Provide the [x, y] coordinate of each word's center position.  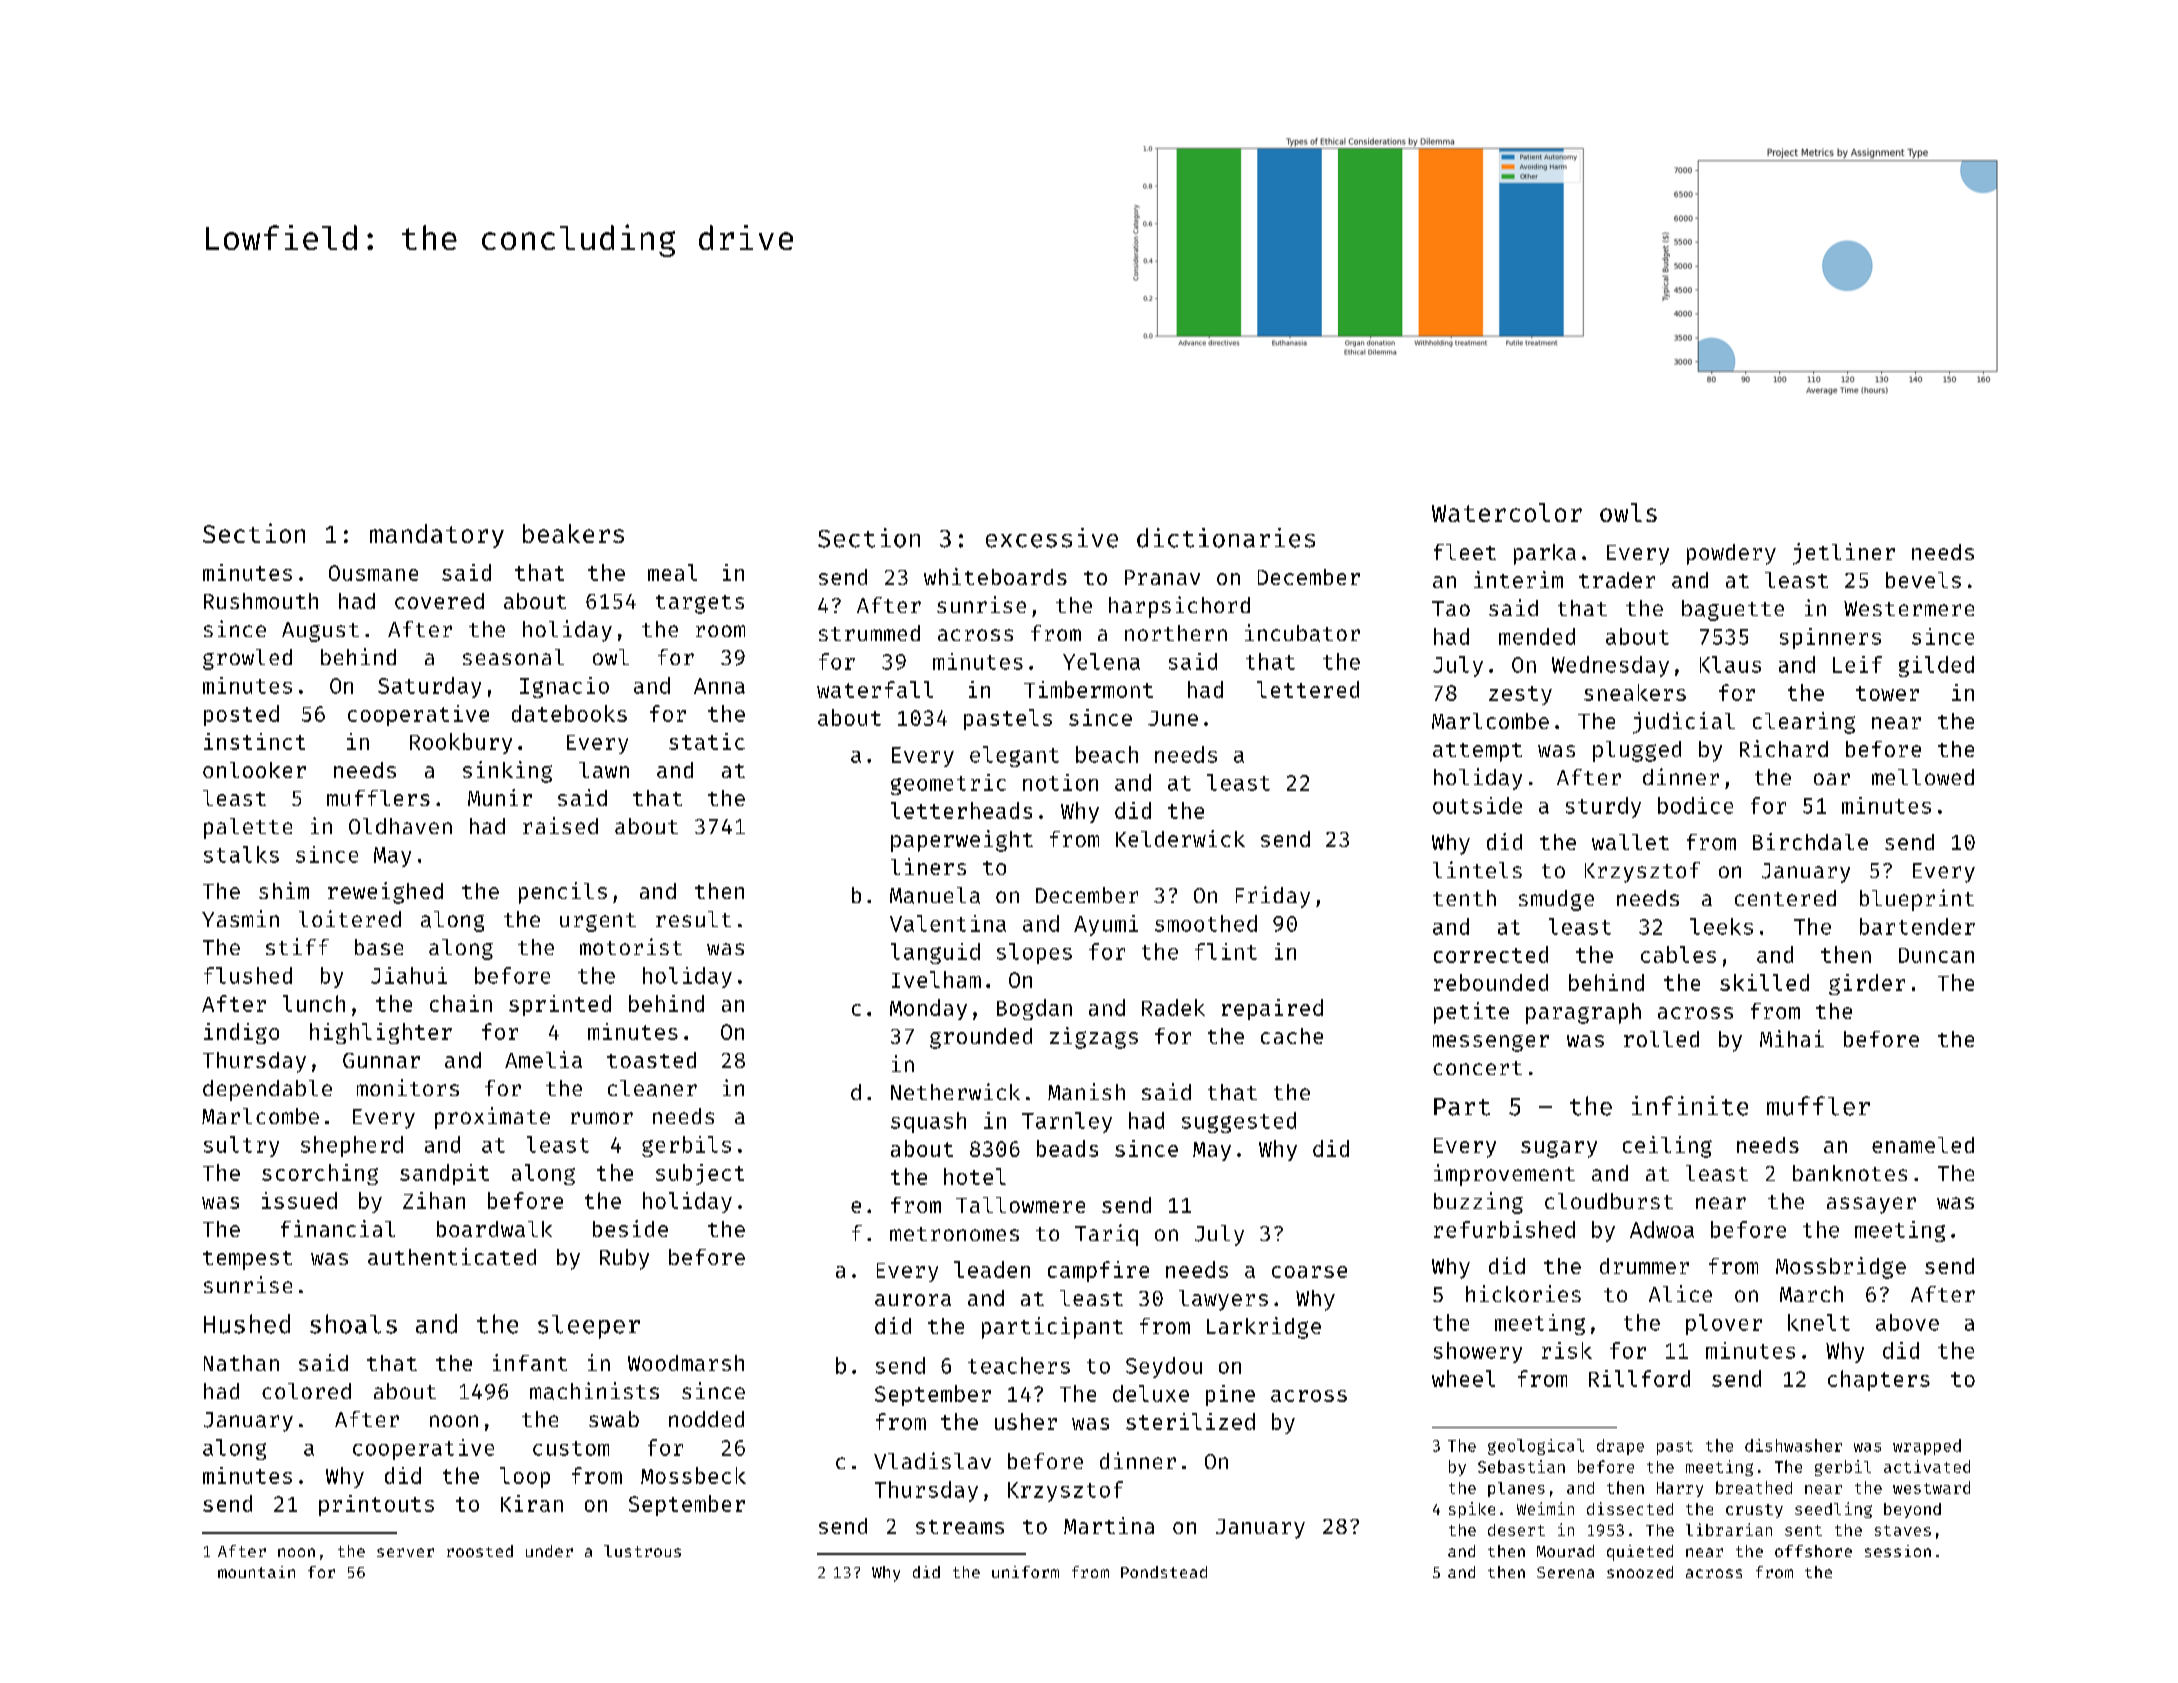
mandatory [437, 536]
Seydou [1164, 1367]
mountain [256, 1572]
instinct [254, 741]
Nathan [241, 1363]
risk [1567, 1350]
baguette [1733, 610]
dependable [267, 1090]
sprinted [560, 1005]
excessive [1052, 538]
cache [1292, 1036]
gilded [1936, 666]
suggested [1239, 1122]
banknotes [1850, 1173]
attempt [1477, 752]
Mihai [1792, 1038]
